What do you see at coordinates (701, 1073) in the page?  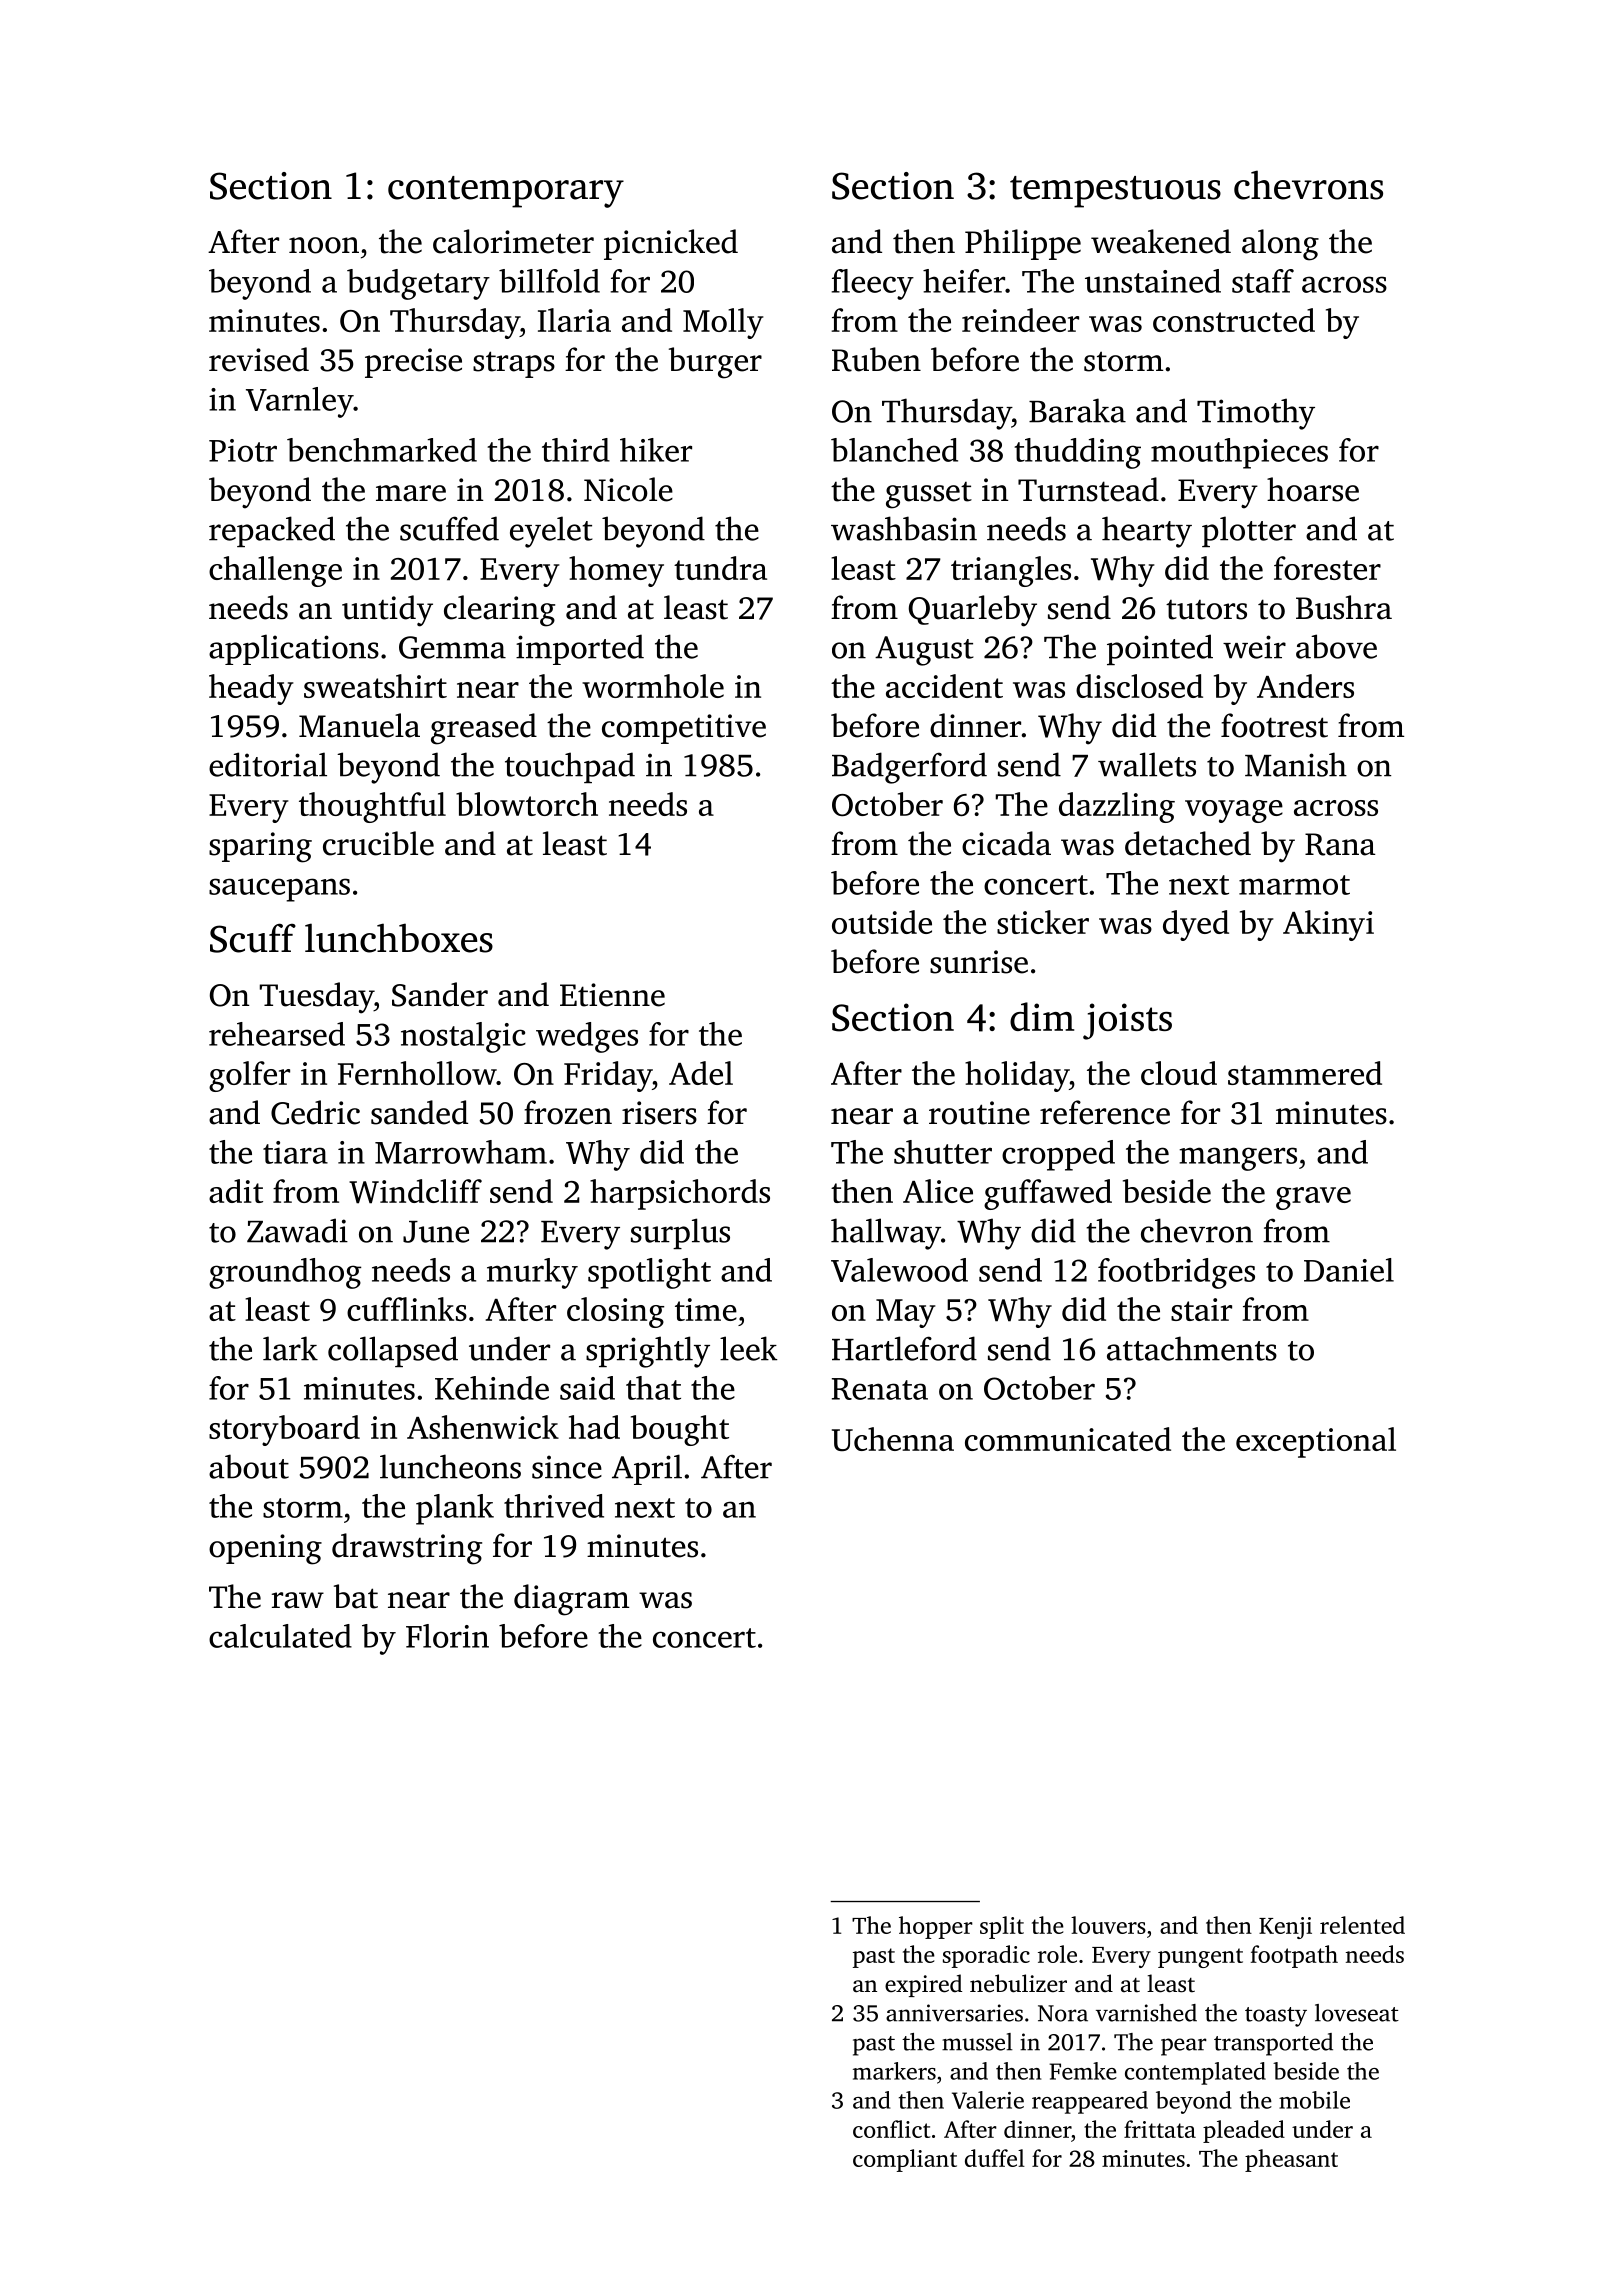 I see `Adel` at bounding box center [701, 1073].
